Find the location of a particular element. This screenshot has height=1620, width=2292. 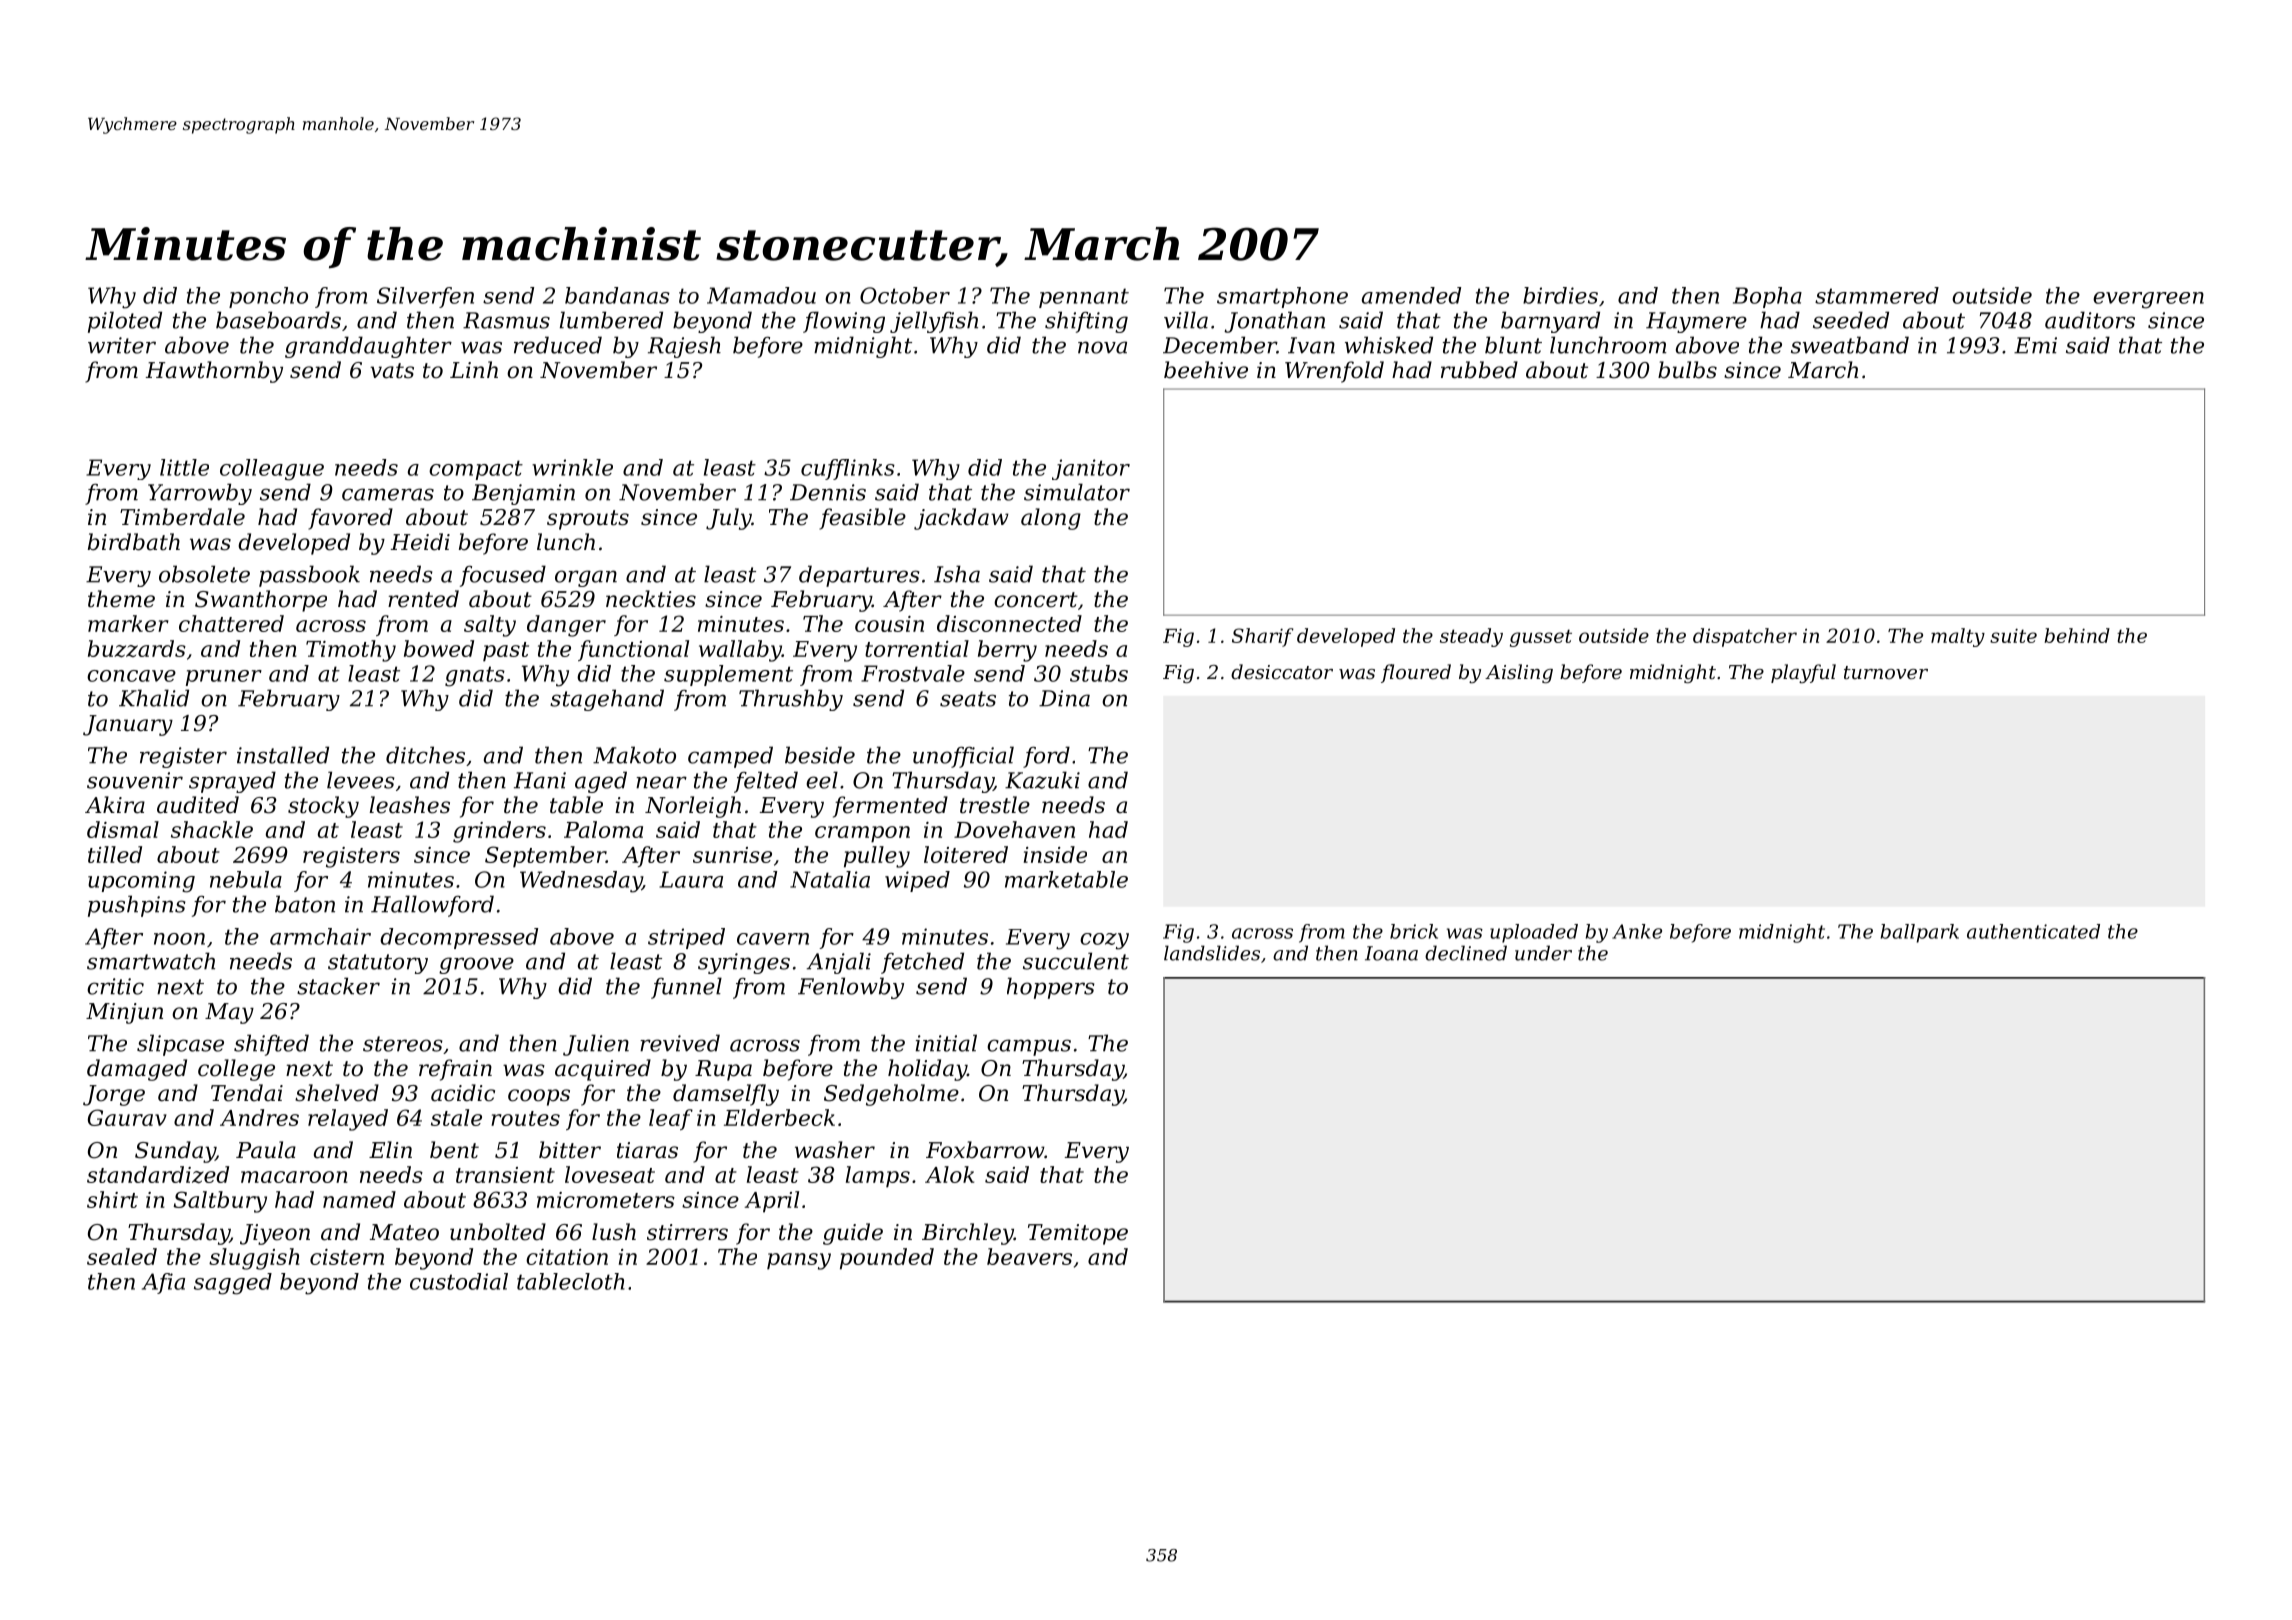

auditors is located at coordinates (2090, 320).
